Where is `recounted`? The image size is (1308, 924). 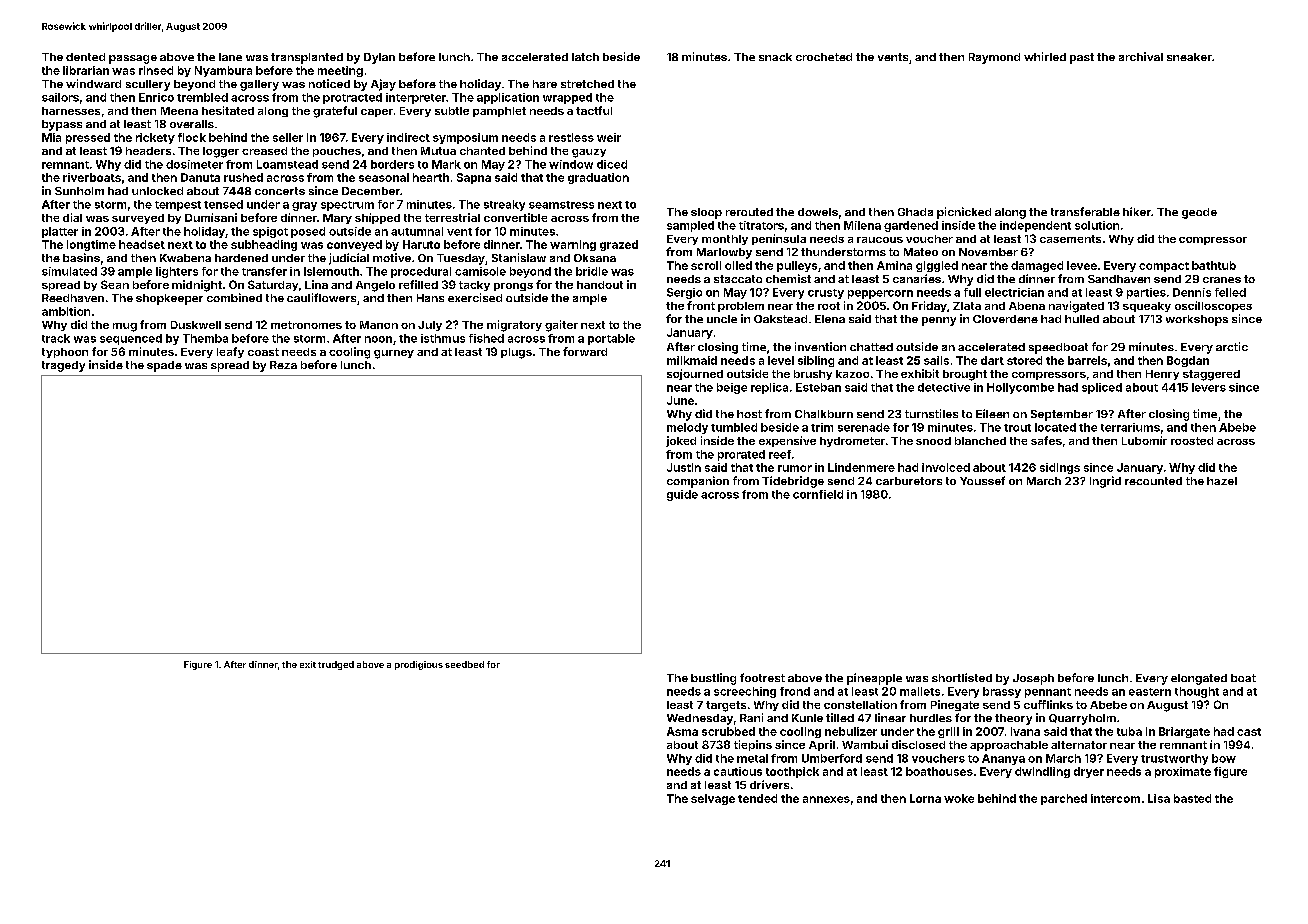 recounted is located at coordinates (1153, 481).
